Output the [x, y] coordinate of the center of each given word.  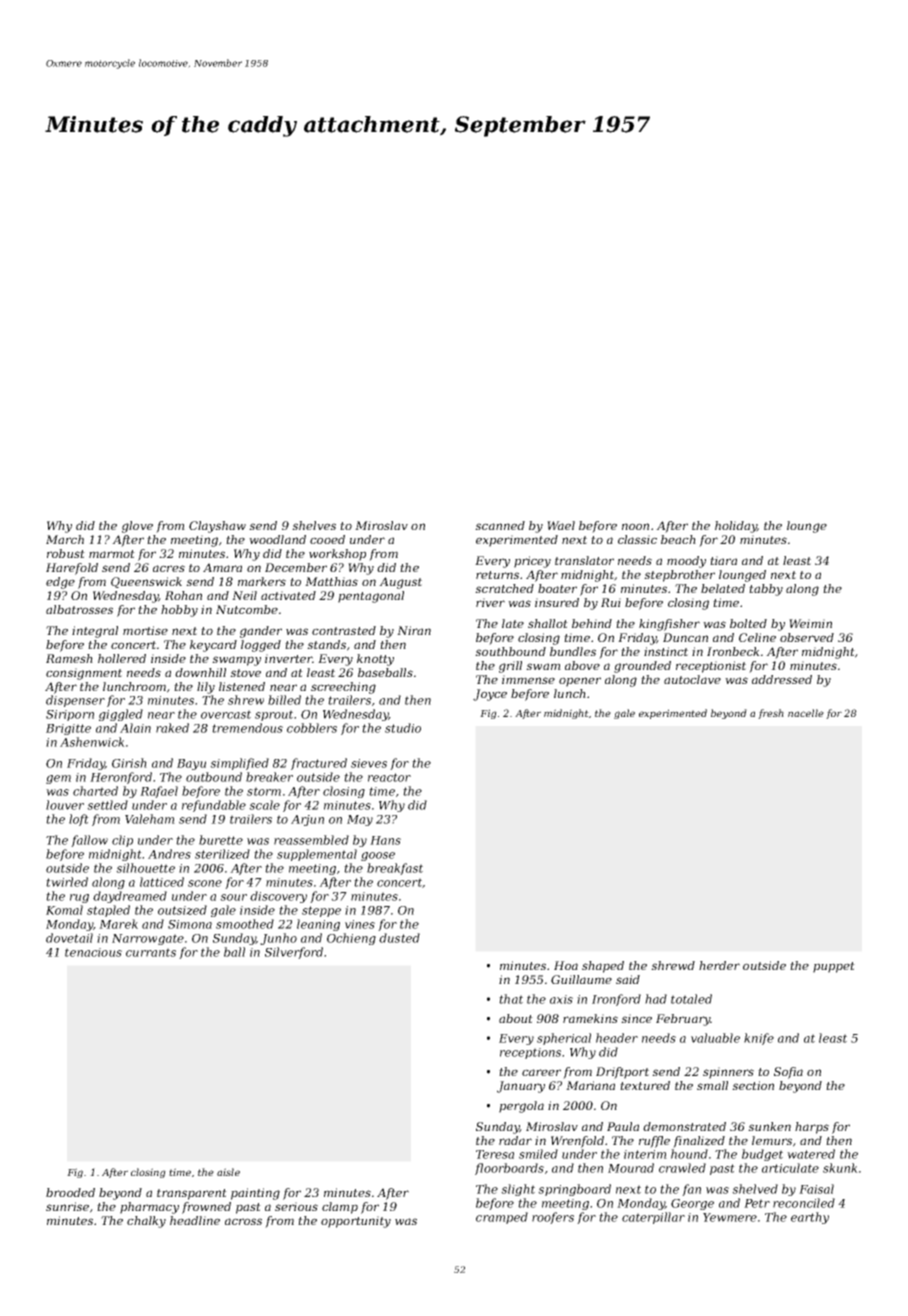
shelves [314, 525]
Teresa [495, 1154]
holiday [736, 527]
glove [137, 527]
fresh [771, 714]
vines [360, 924]
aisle [228, 1172]
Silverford [294, 953]
